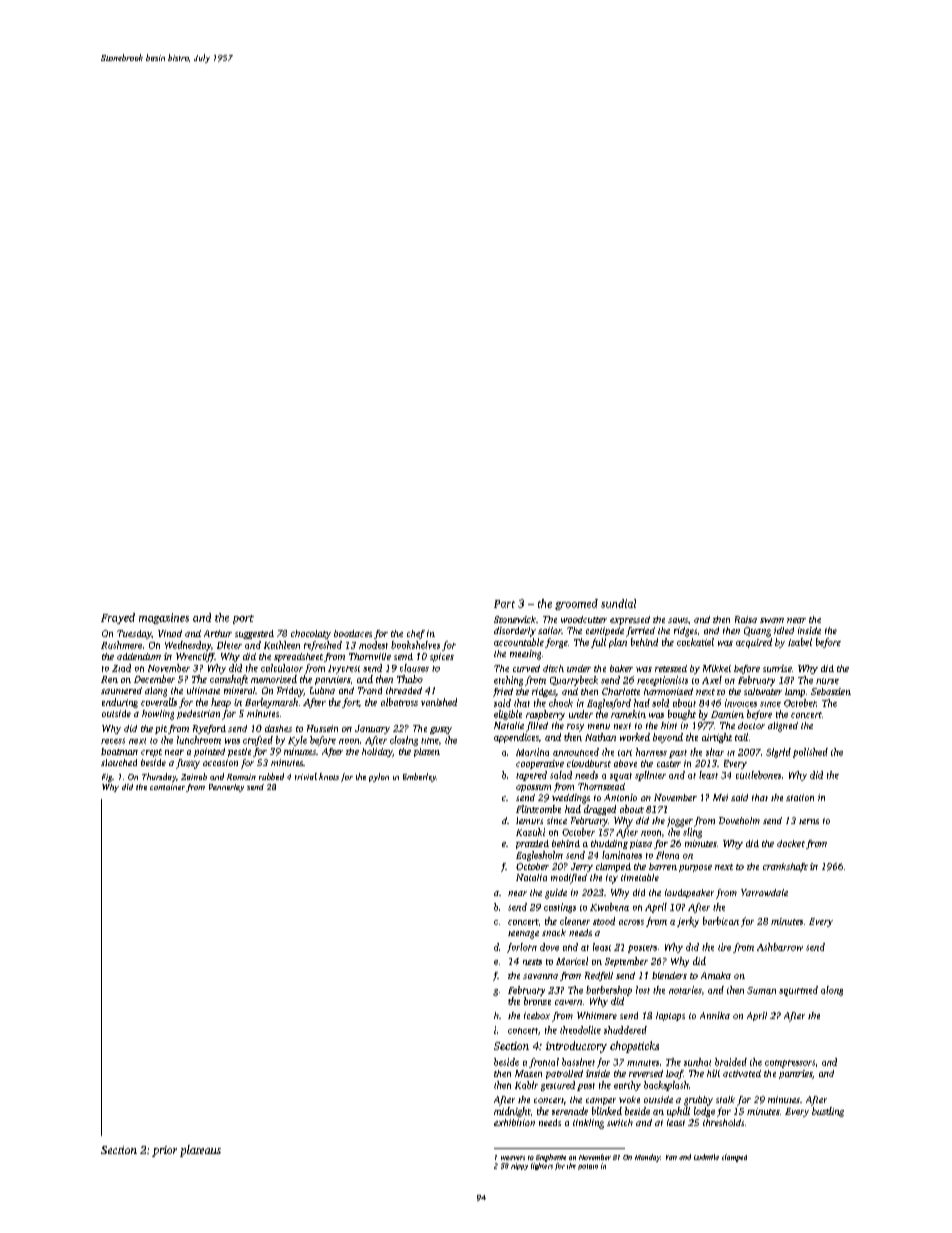  Describe the element at coordinates (618, 603) in the page. I see `sundial` at that location.
